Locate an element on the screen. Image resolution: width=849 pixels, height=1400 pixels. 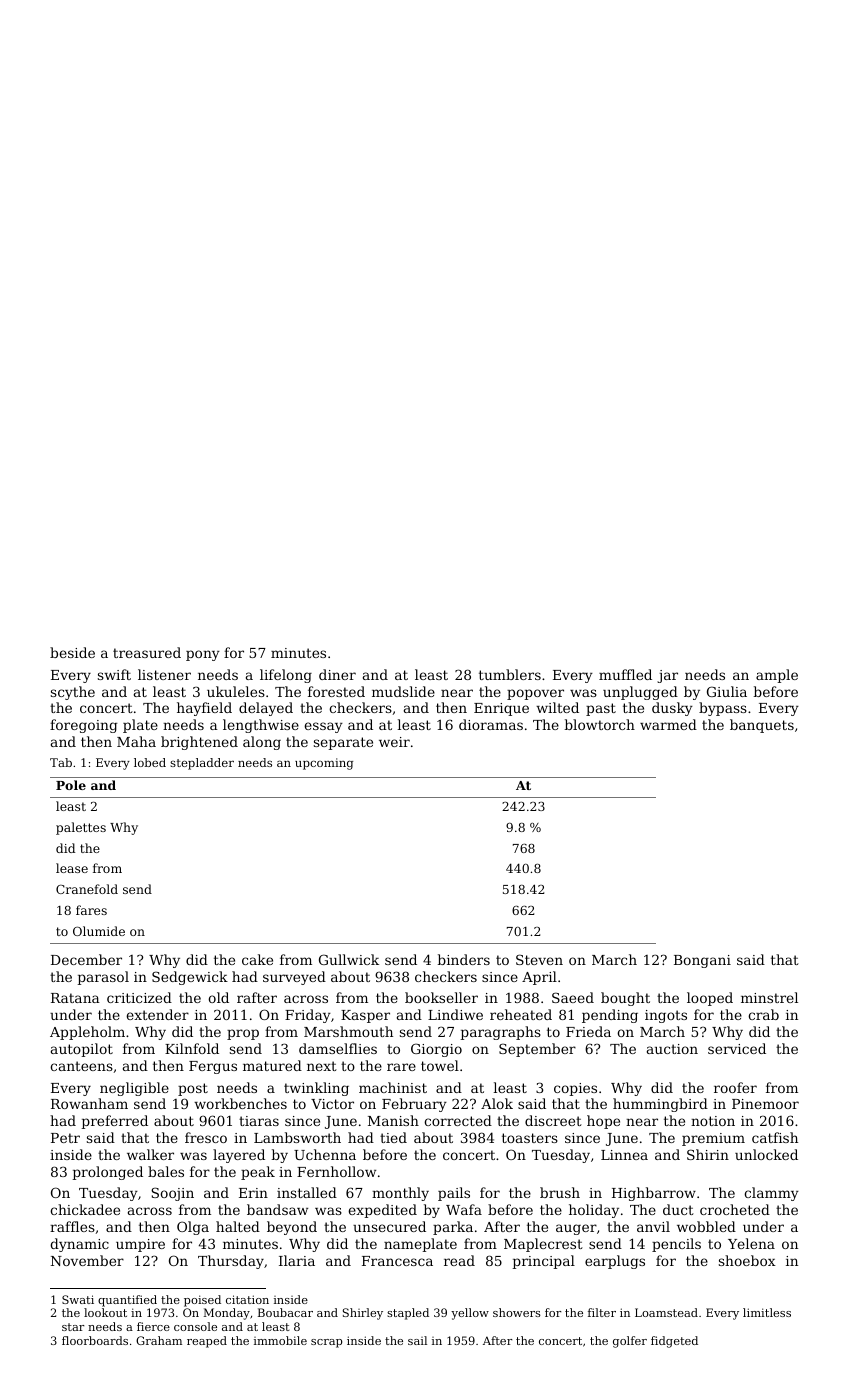
poised is located at coordinates (202, 1301).
